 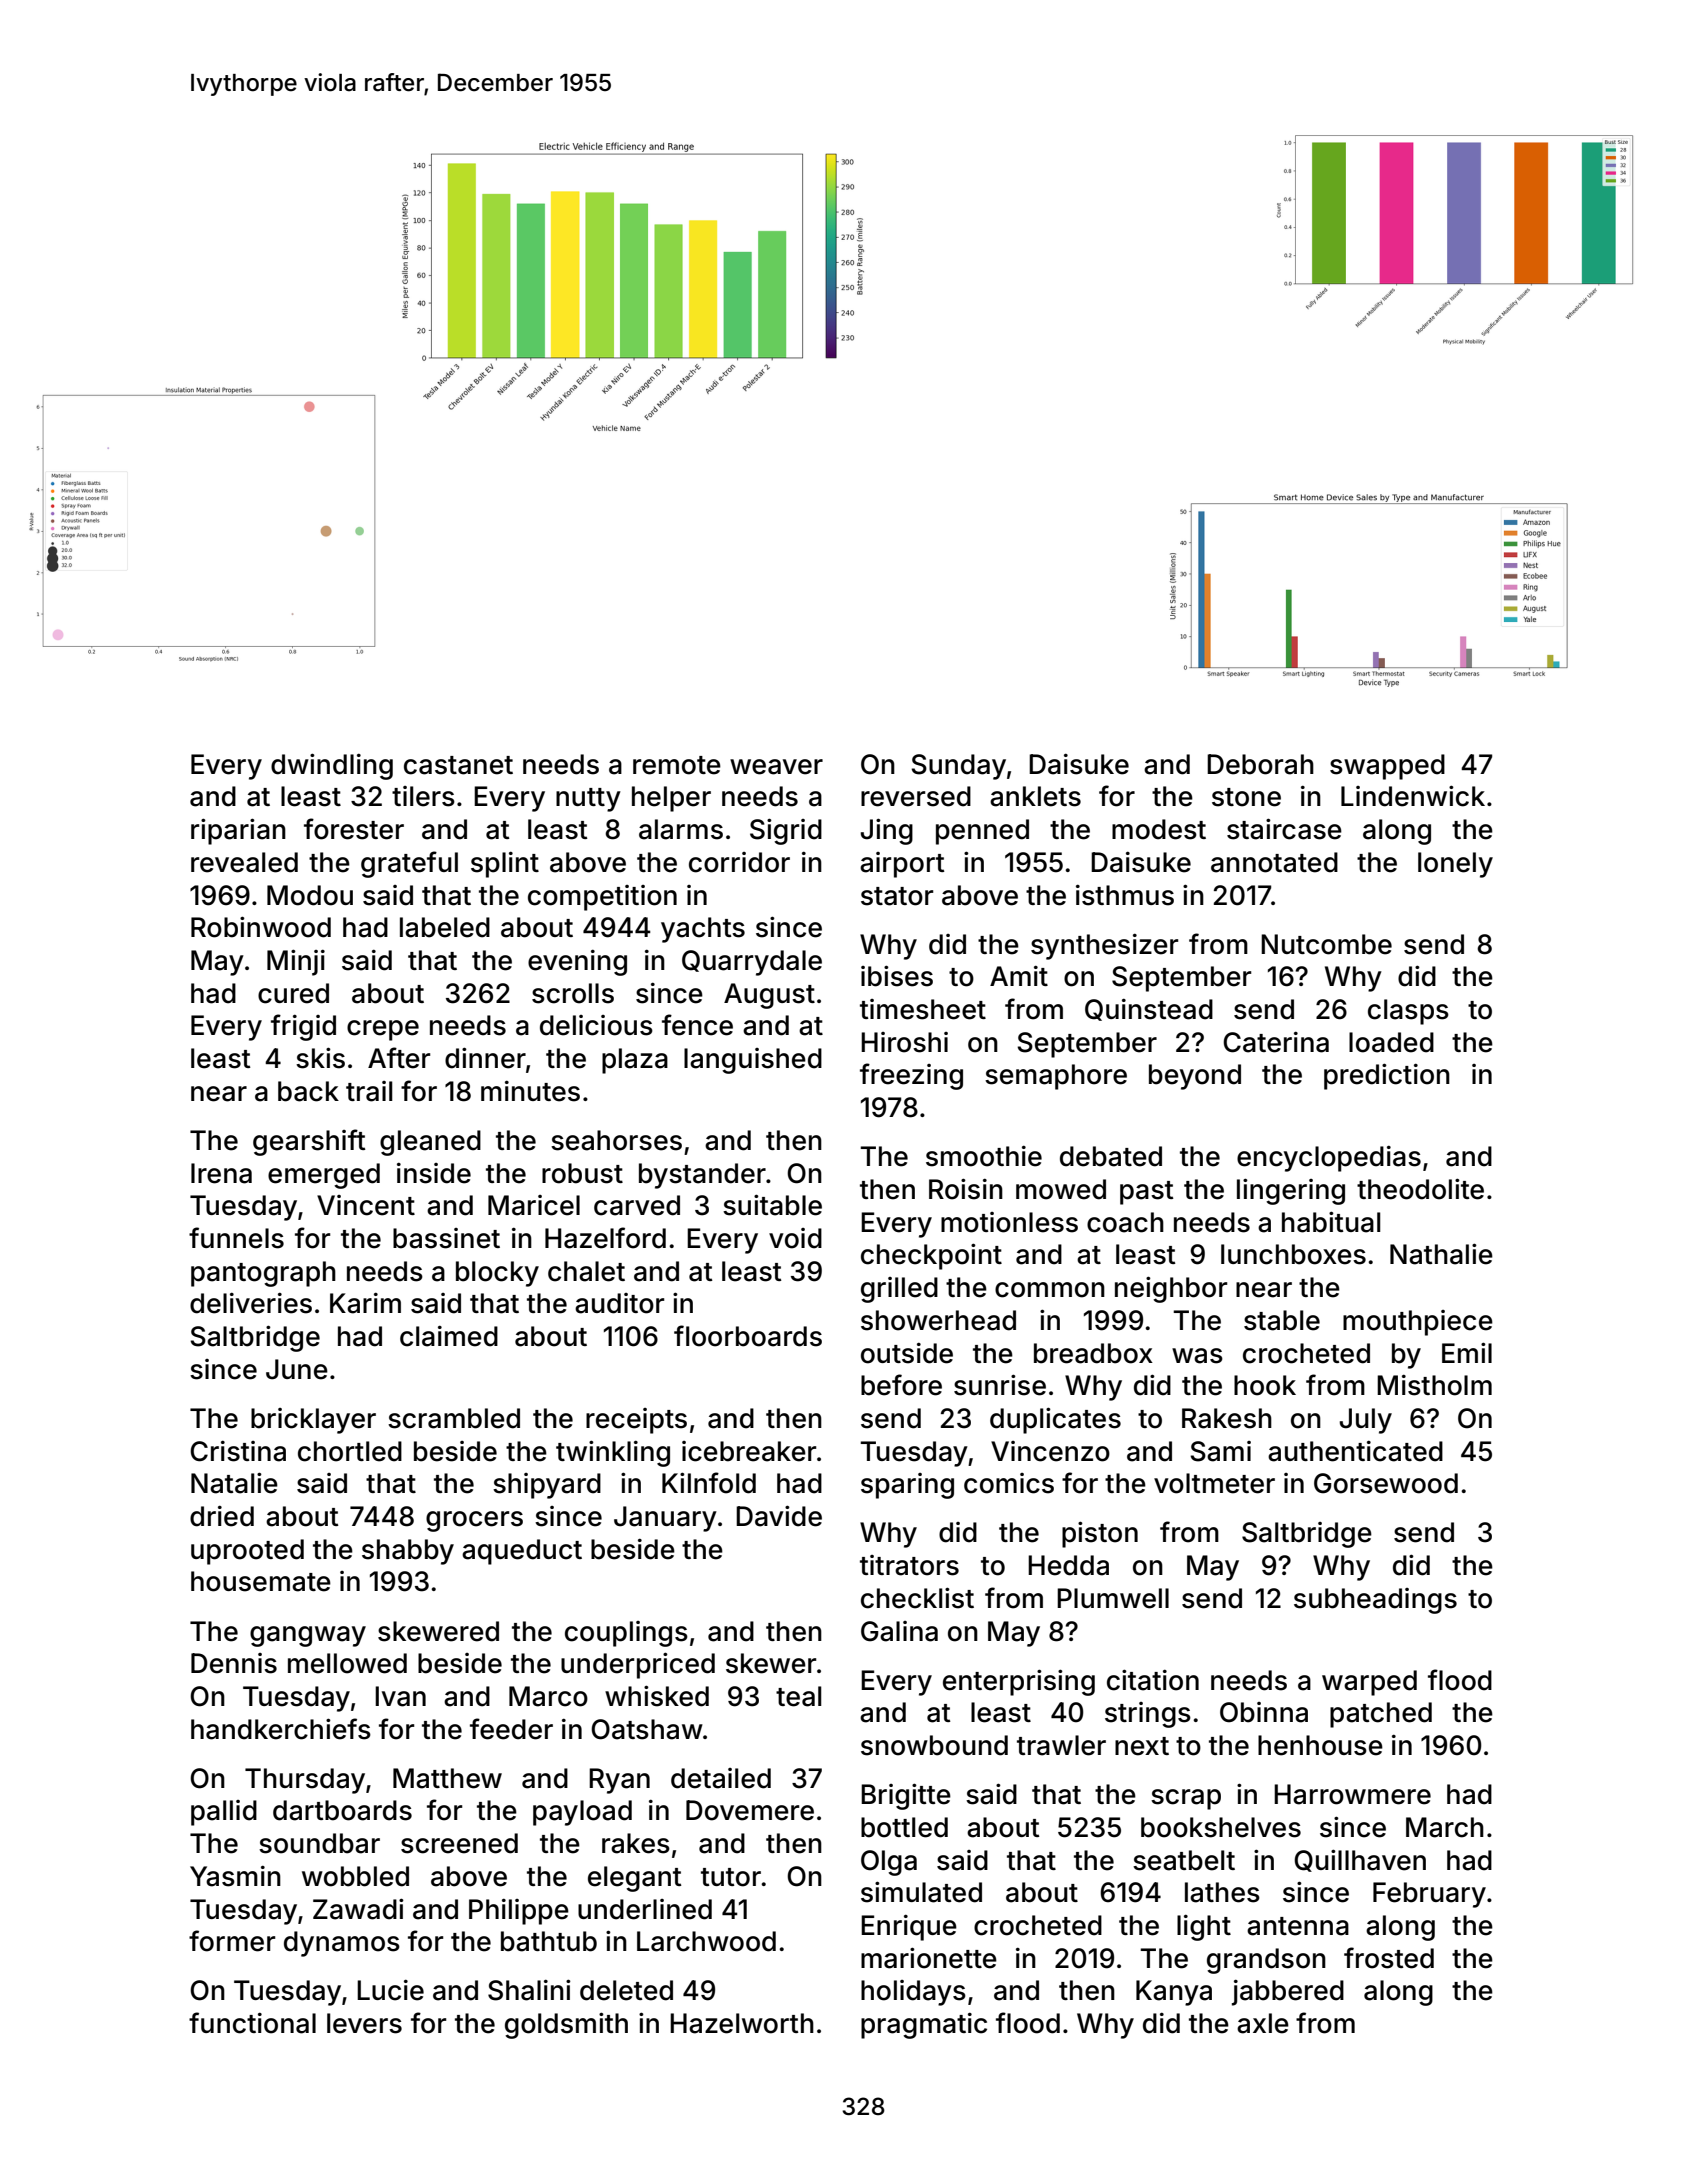 I want to click on tilers, so click(x=423, y=796).
